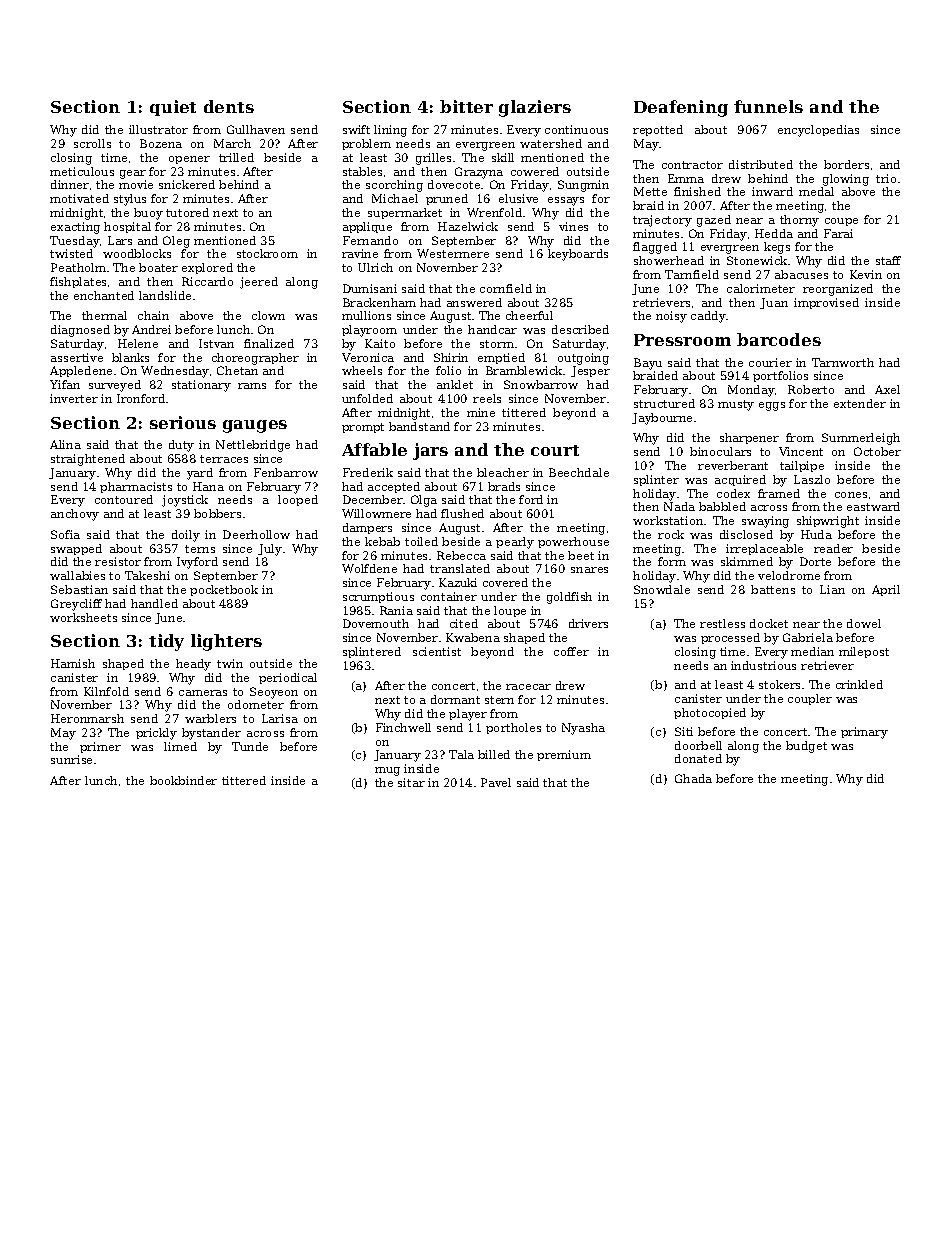  I want to click on Deafening, so click(681, 108).
